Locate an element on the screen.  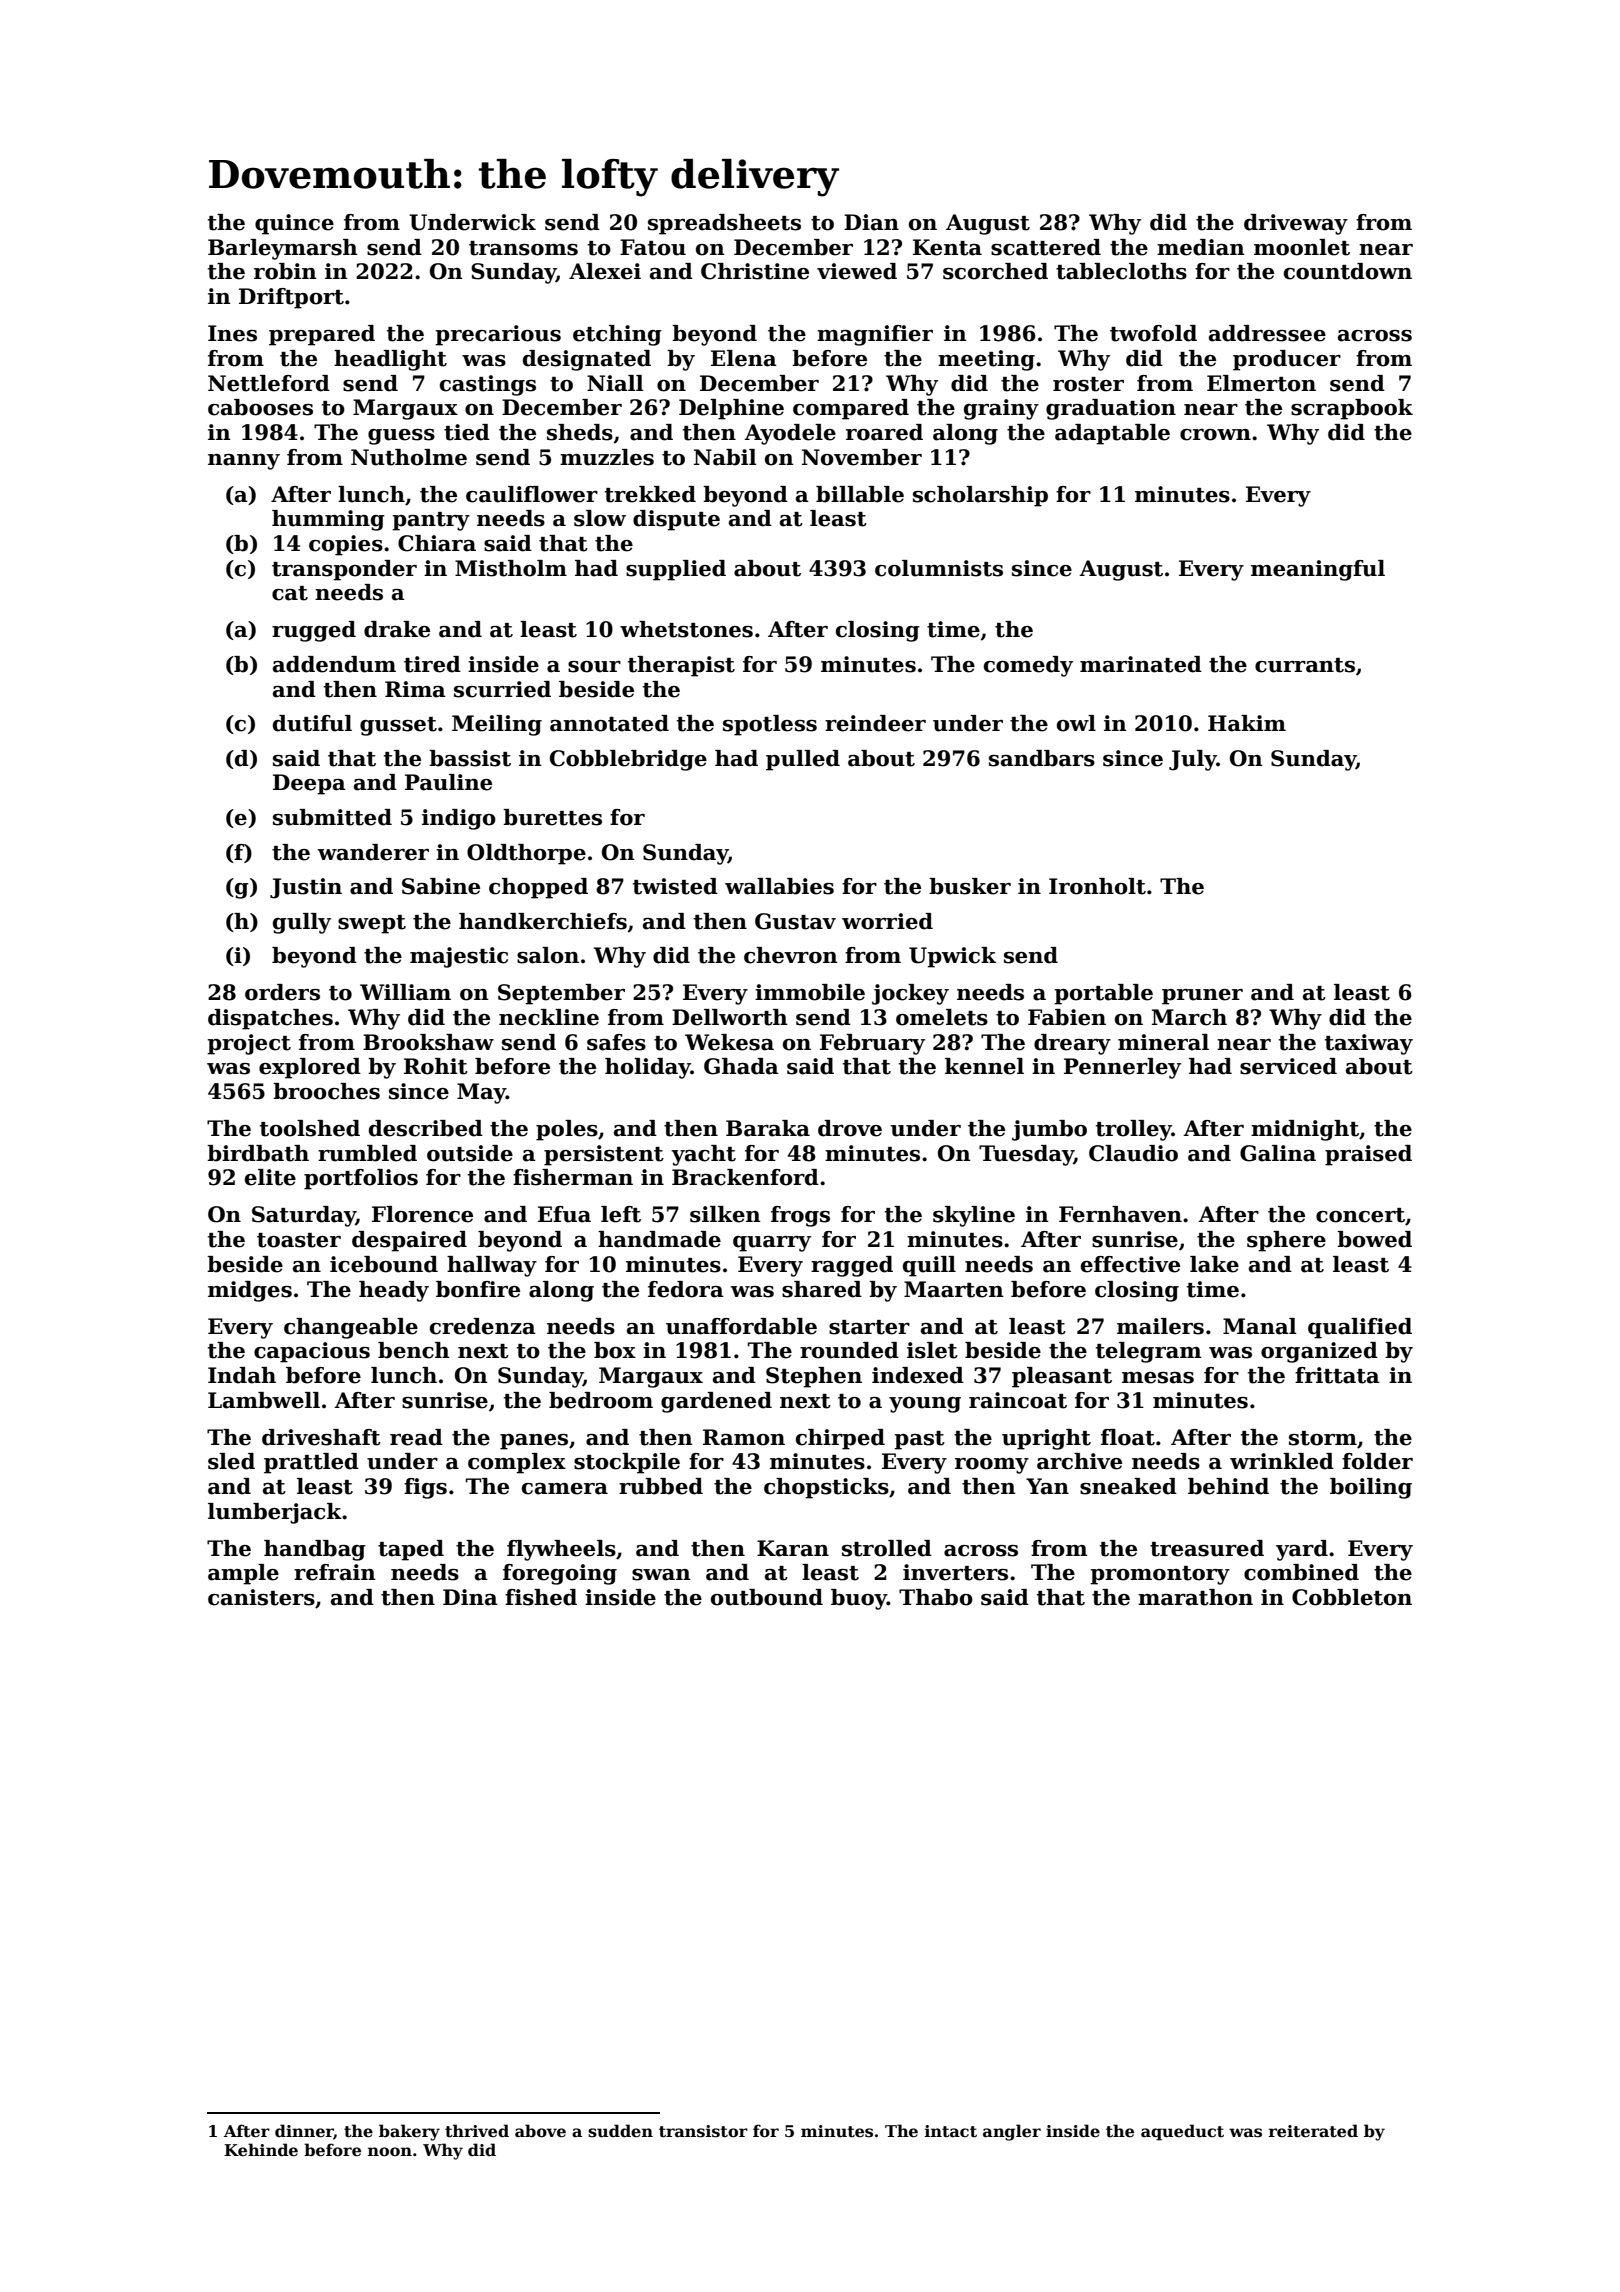
driveway is located at coordinates (1296, 224).
